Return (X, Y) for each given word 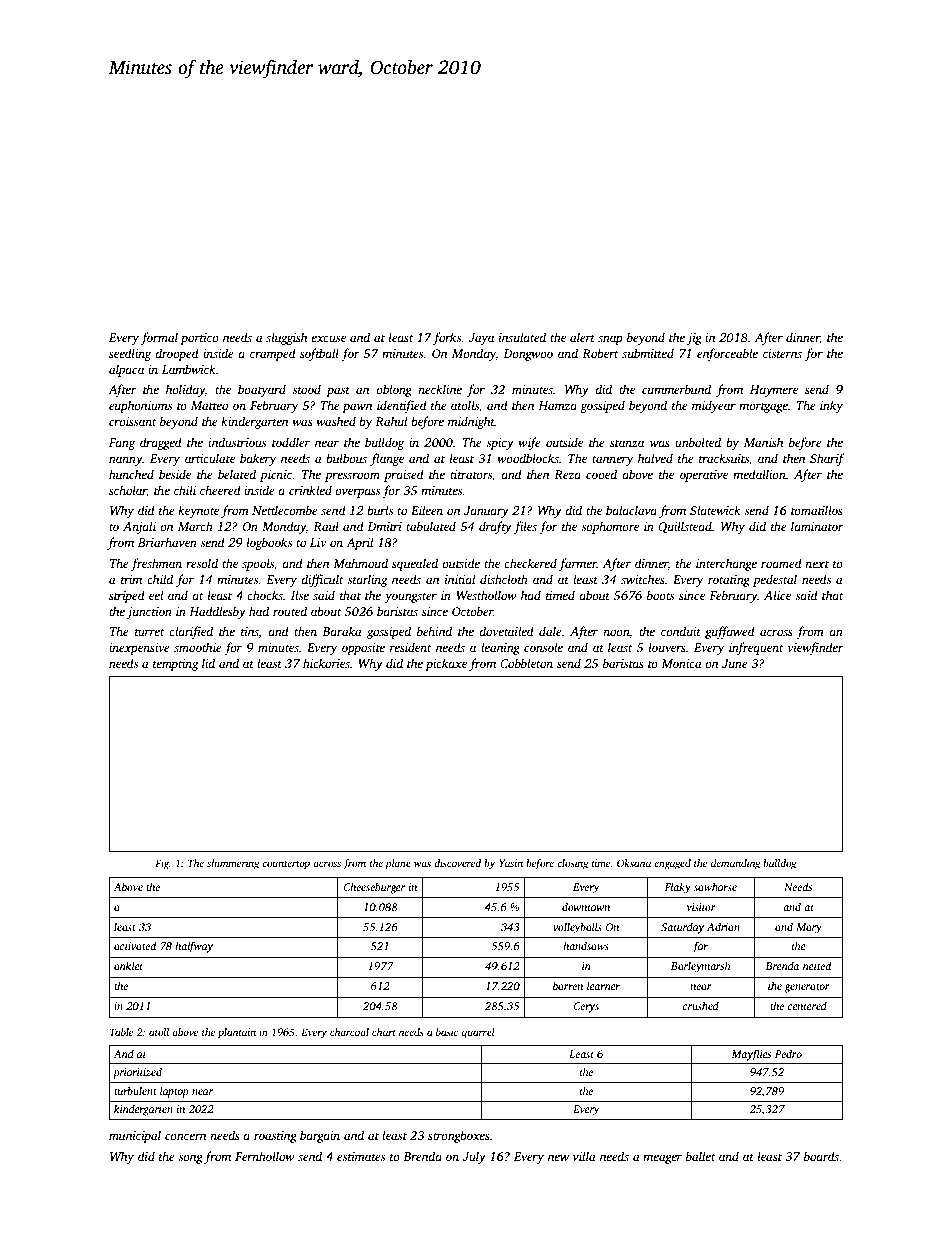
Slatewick (715, 510)
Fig (162, 864)
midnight (471, 422)
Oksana (634, 863)
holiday (185, 390)
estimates (361, 1156)
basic (447, 1032)
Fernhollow (265, 1156)
